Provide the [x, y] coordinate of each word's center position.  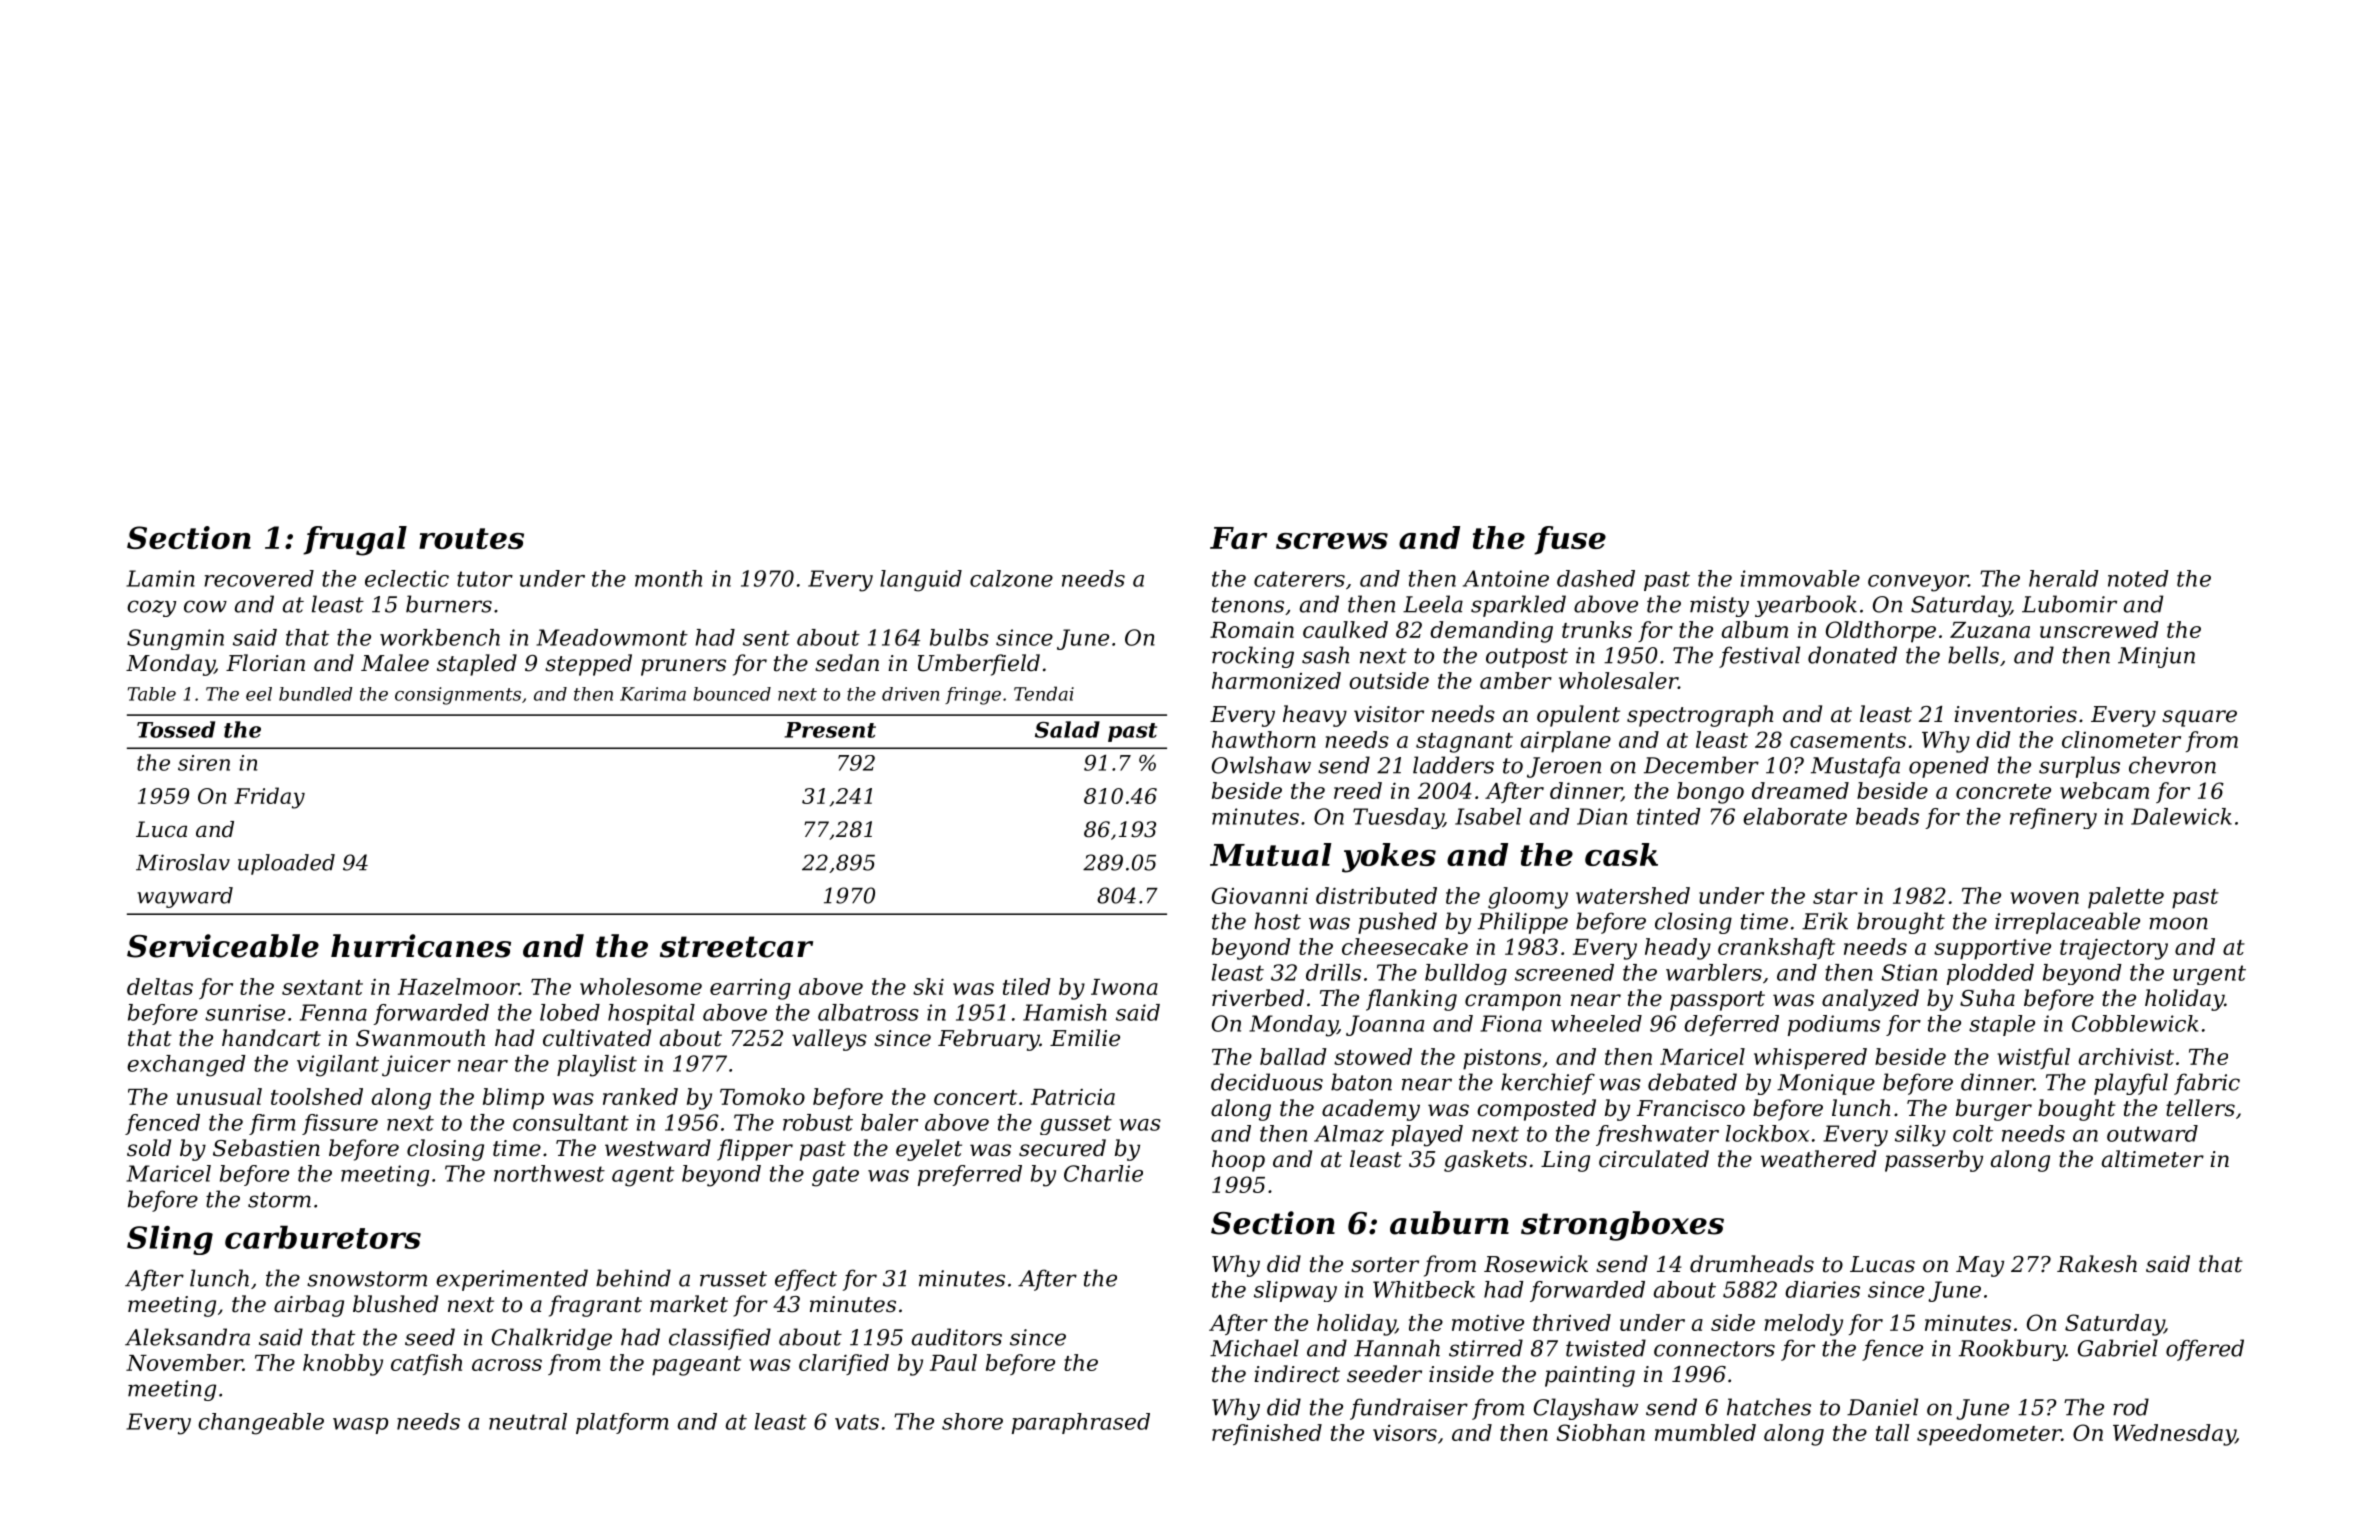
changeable [261, 1424]
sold [149, 1148]
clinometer [2121, 739]
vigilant [338, 1066]
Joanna [1385, 1025]
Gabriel [2118, 1348]
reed [1358, 790]
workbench [440, 637]
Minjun [2156, 657]
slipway [1295, 1291]
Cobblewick [2135, 1023]
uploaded [286, 864]
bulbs [959, 637]
